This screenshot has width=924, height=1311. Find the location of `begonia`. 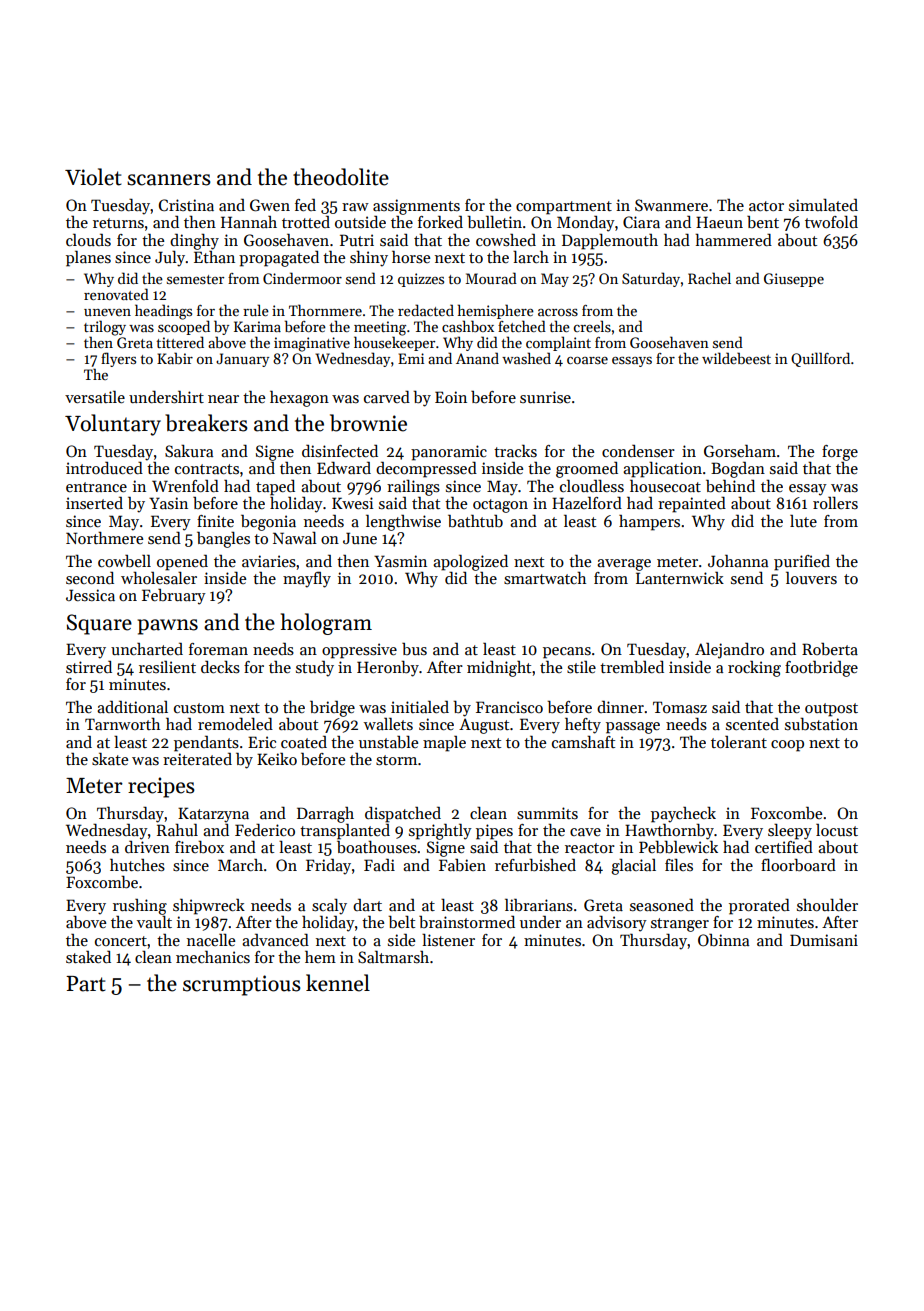

begonia is located at coordinates (268, 522).
